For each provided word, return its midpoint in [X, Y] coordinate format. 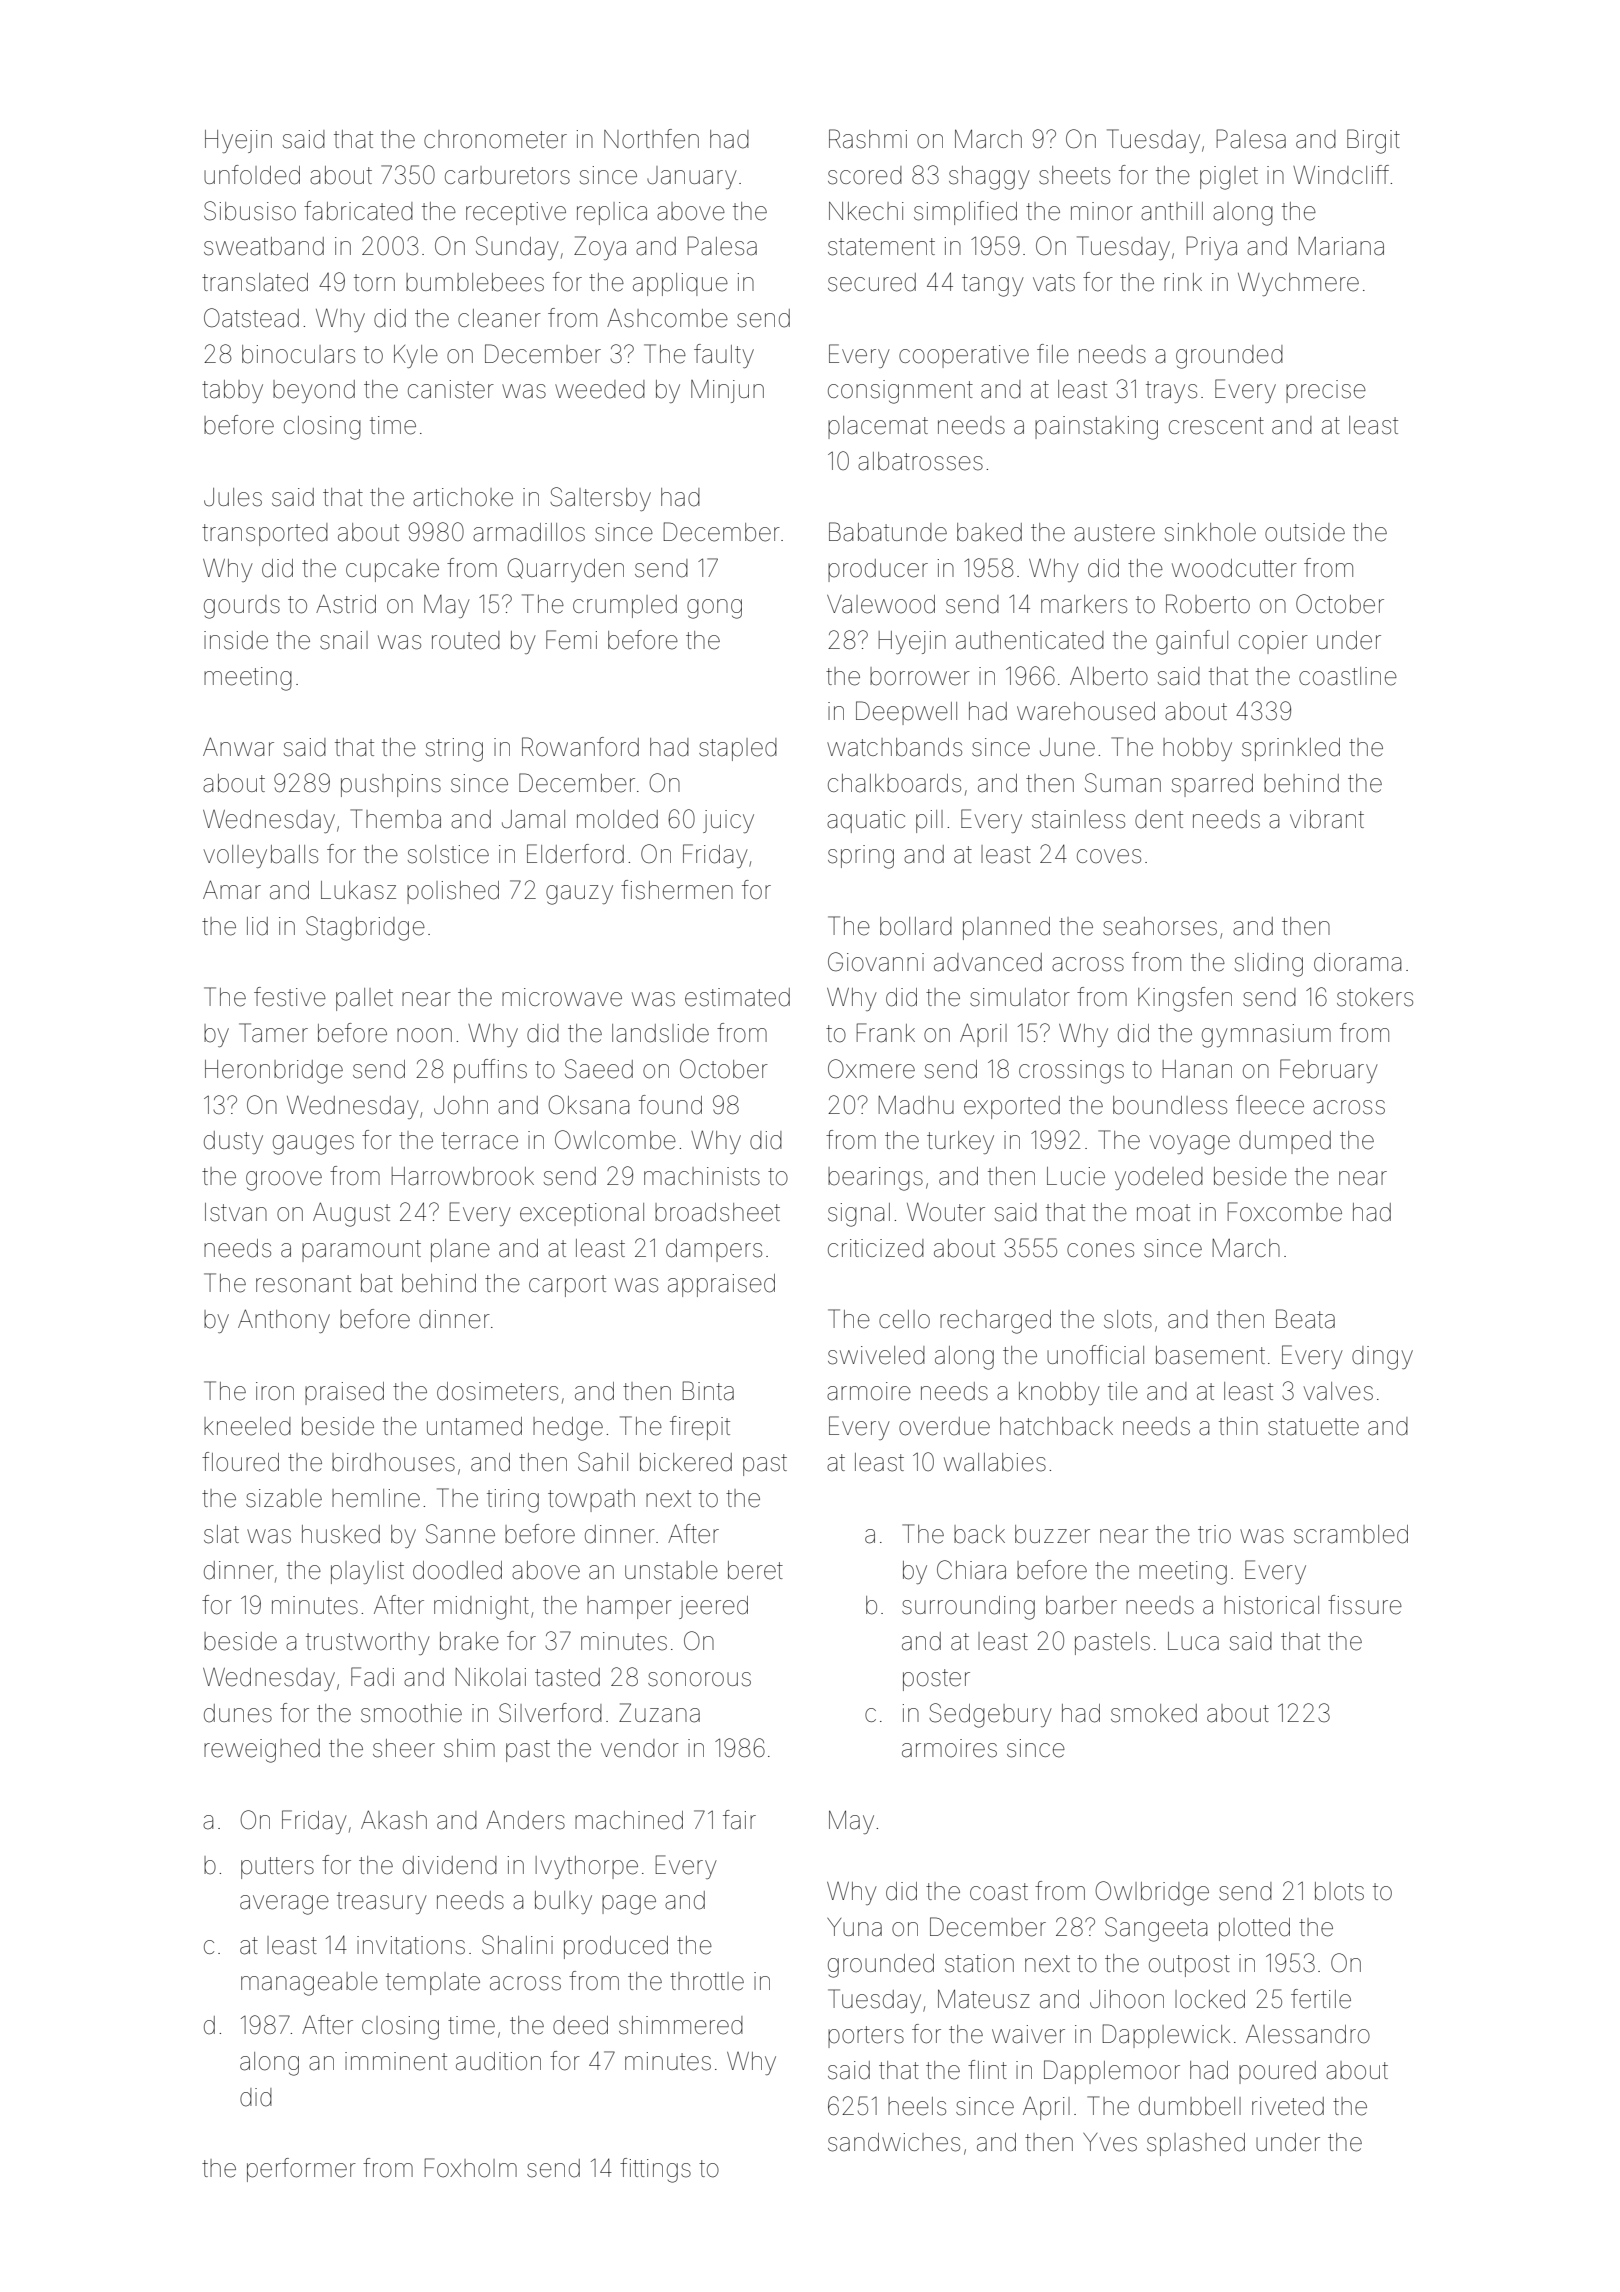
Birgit [1373, 141]
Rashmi [868, 139]
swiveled [876, 1355]
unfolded [252, 175]
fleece [1270, 1105]
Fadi [372, 1677]
